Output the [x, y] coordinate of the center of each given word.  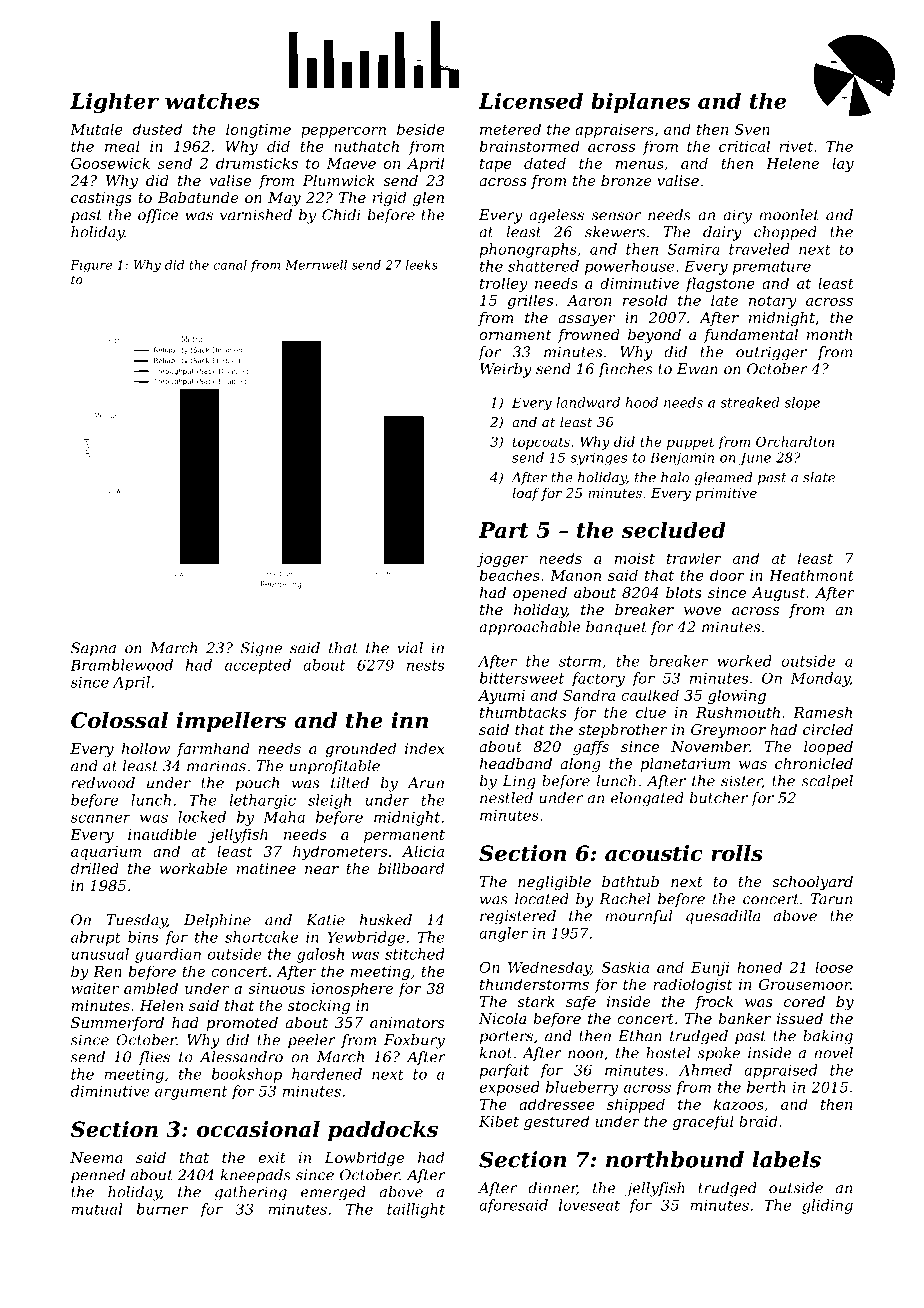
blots [684, 592]
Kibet [499, 1121]
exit [272, 1157]
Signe [261, 649]
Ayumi [501, 697]
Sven [752, 129]
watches [212, 100]
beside [420, 129]
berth [766, 1087]
